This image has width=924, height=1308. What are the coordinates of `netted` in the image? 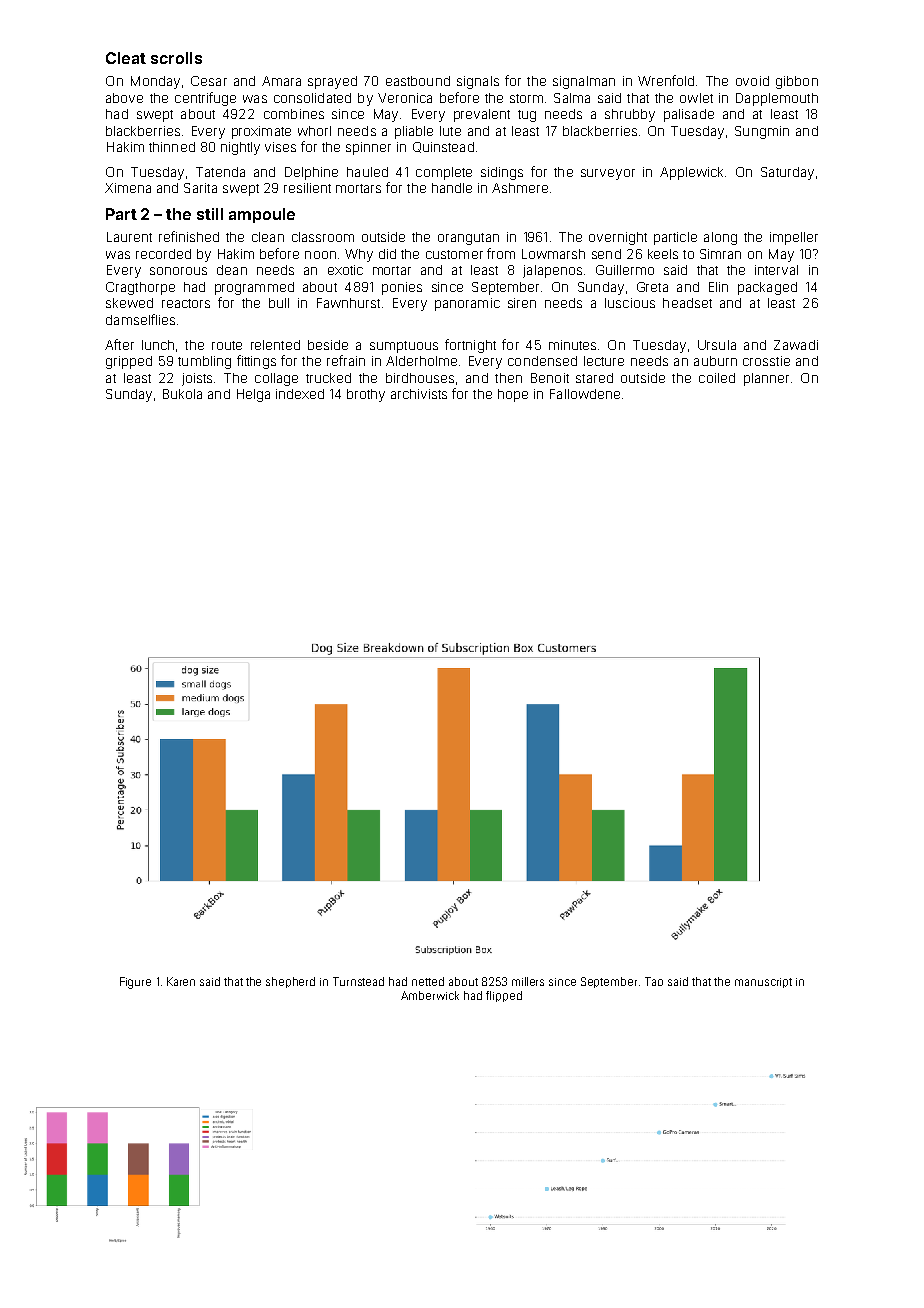 It's located at (428, 981).
